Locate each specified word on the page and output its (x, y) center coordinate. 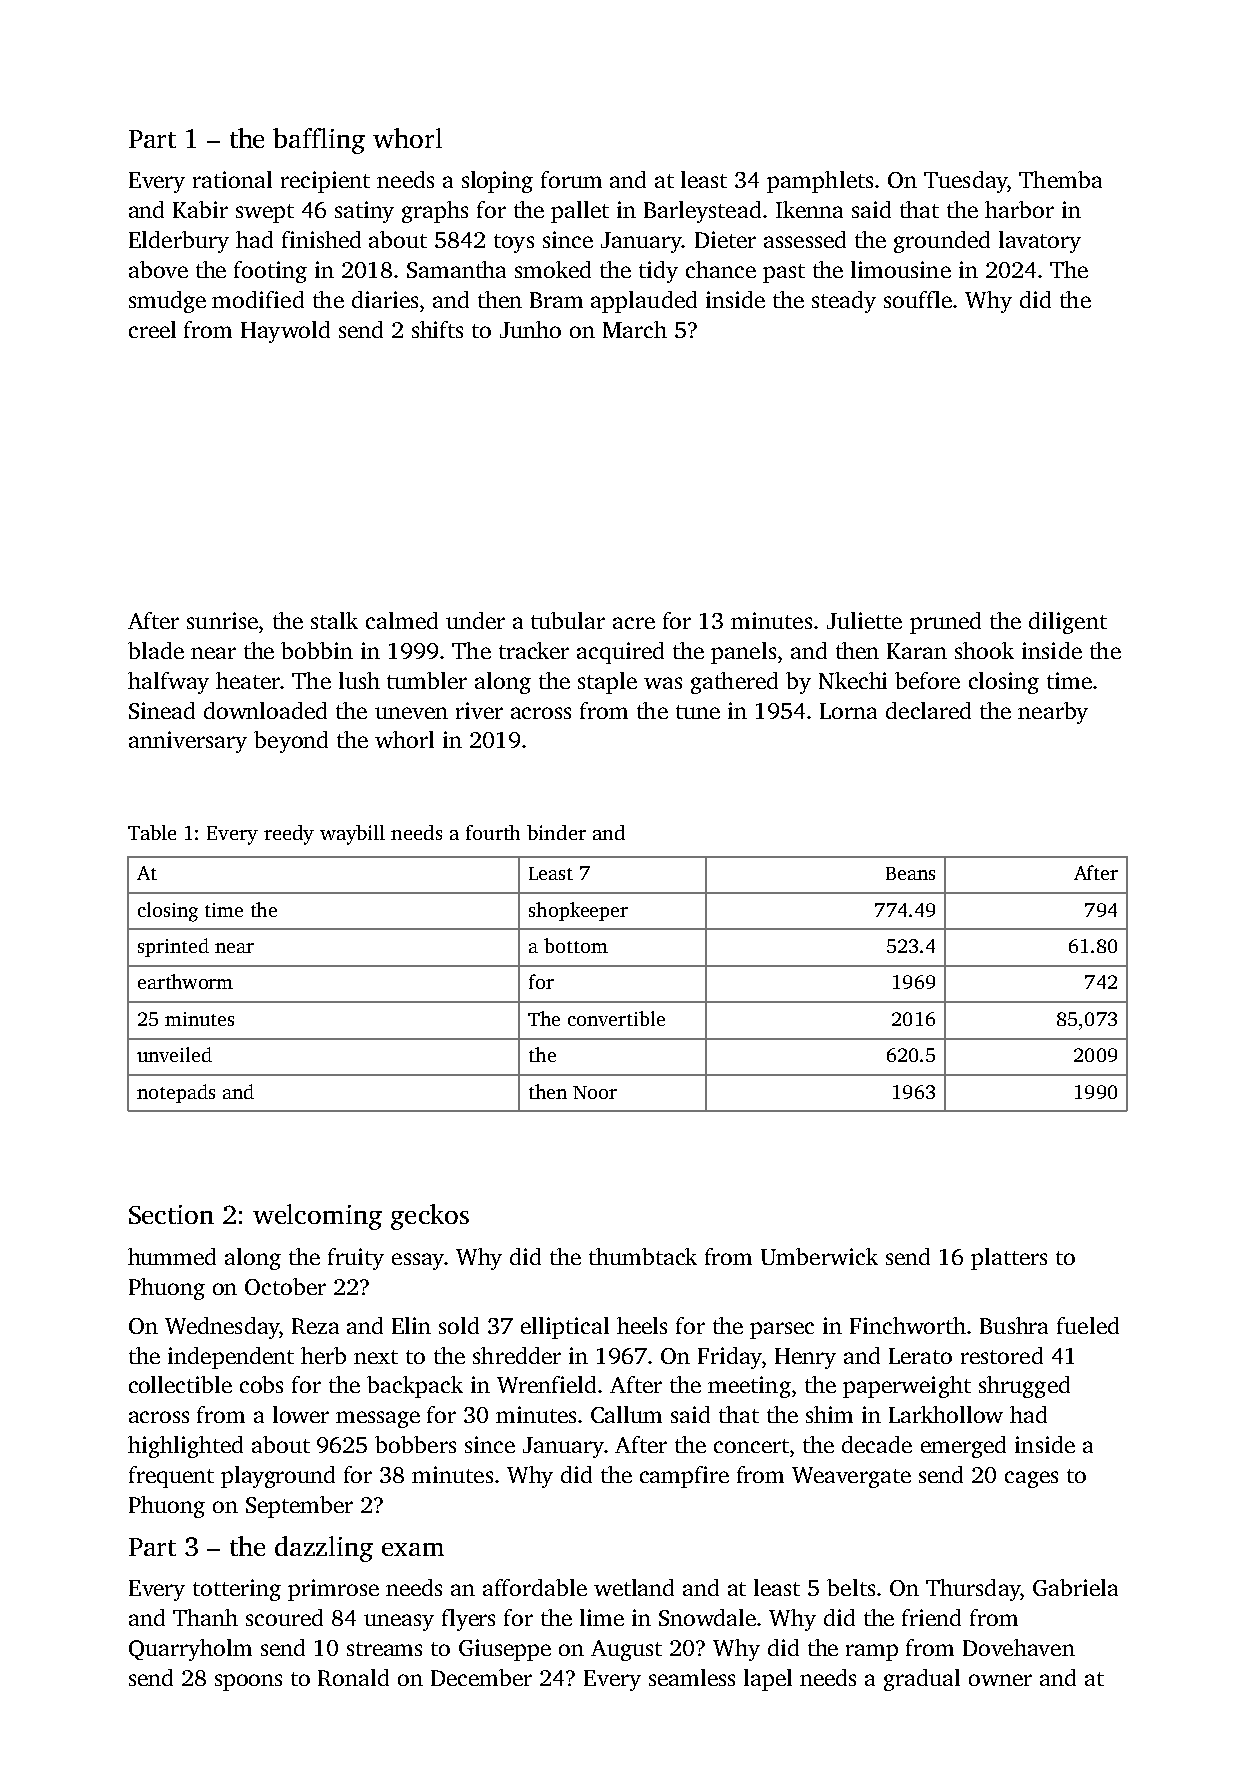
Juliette (864, 620)
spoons (248, 1682)
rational (232, 179)
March (635, 329)
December (481, 1677)
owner (1000, 1680)
